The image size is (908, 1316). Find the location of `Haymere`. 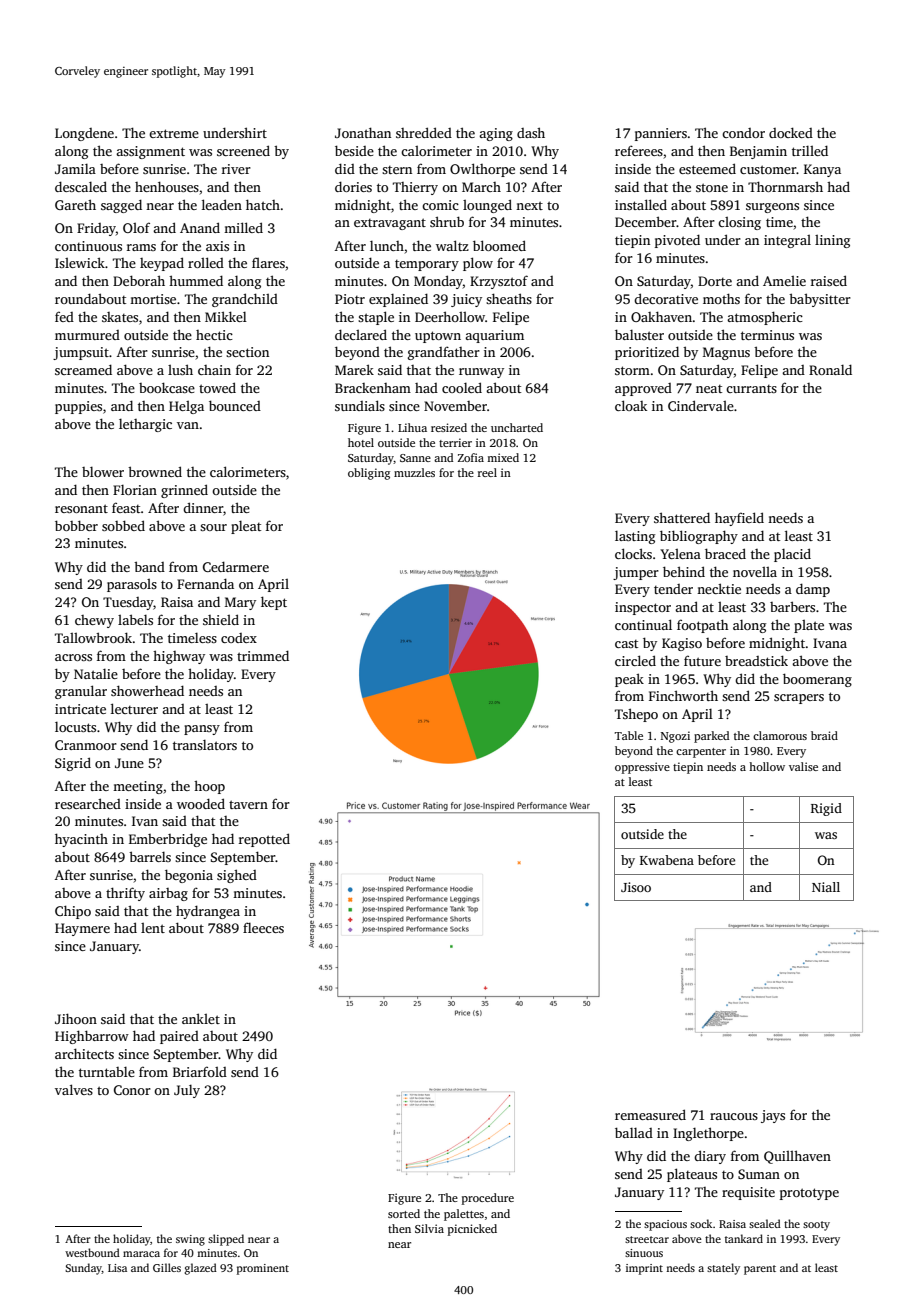

Haymere is located at coordinates (82, 929).
